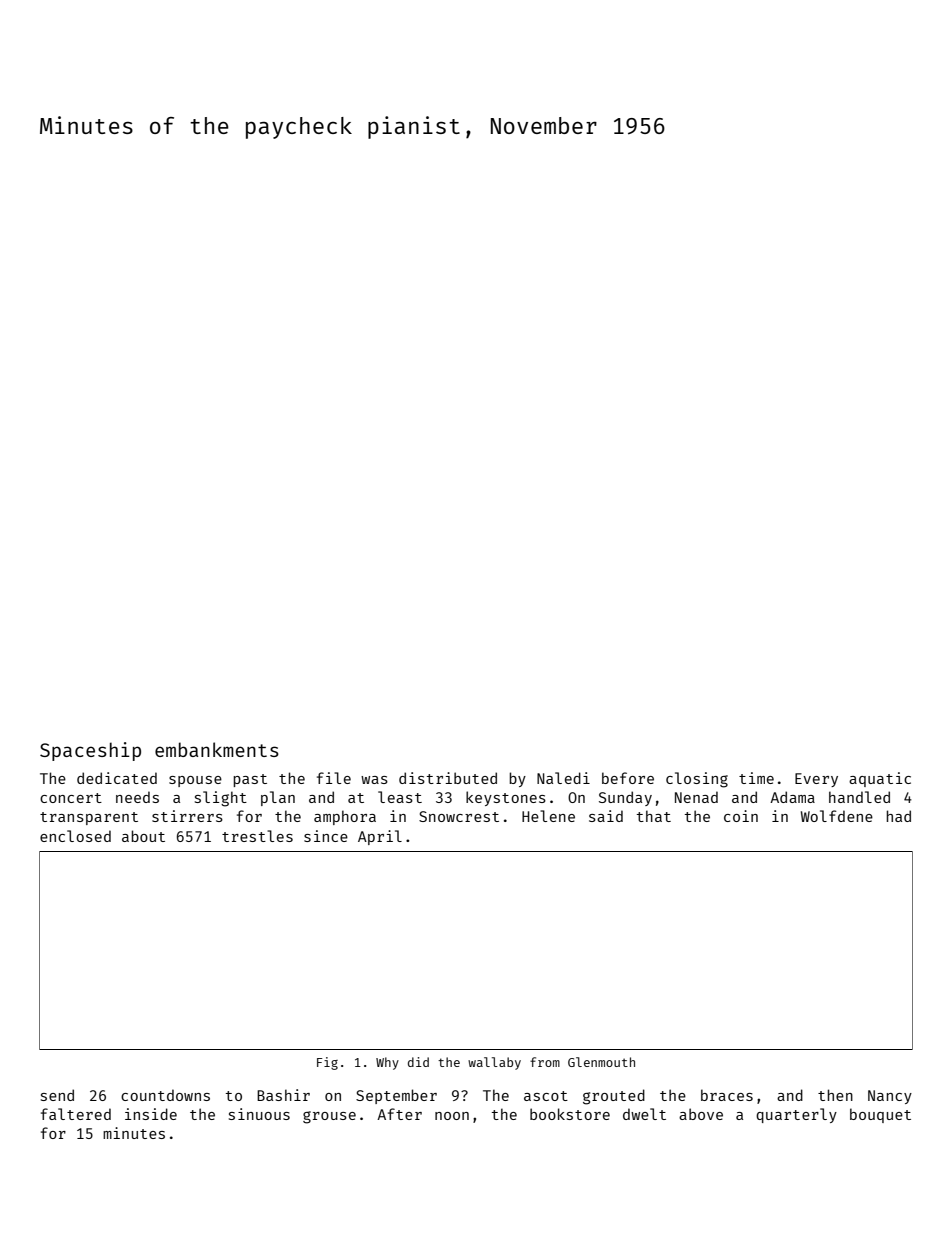 The height and width of the screenshot is (1233, 952). I want to click on concert, so click(71, 798).
